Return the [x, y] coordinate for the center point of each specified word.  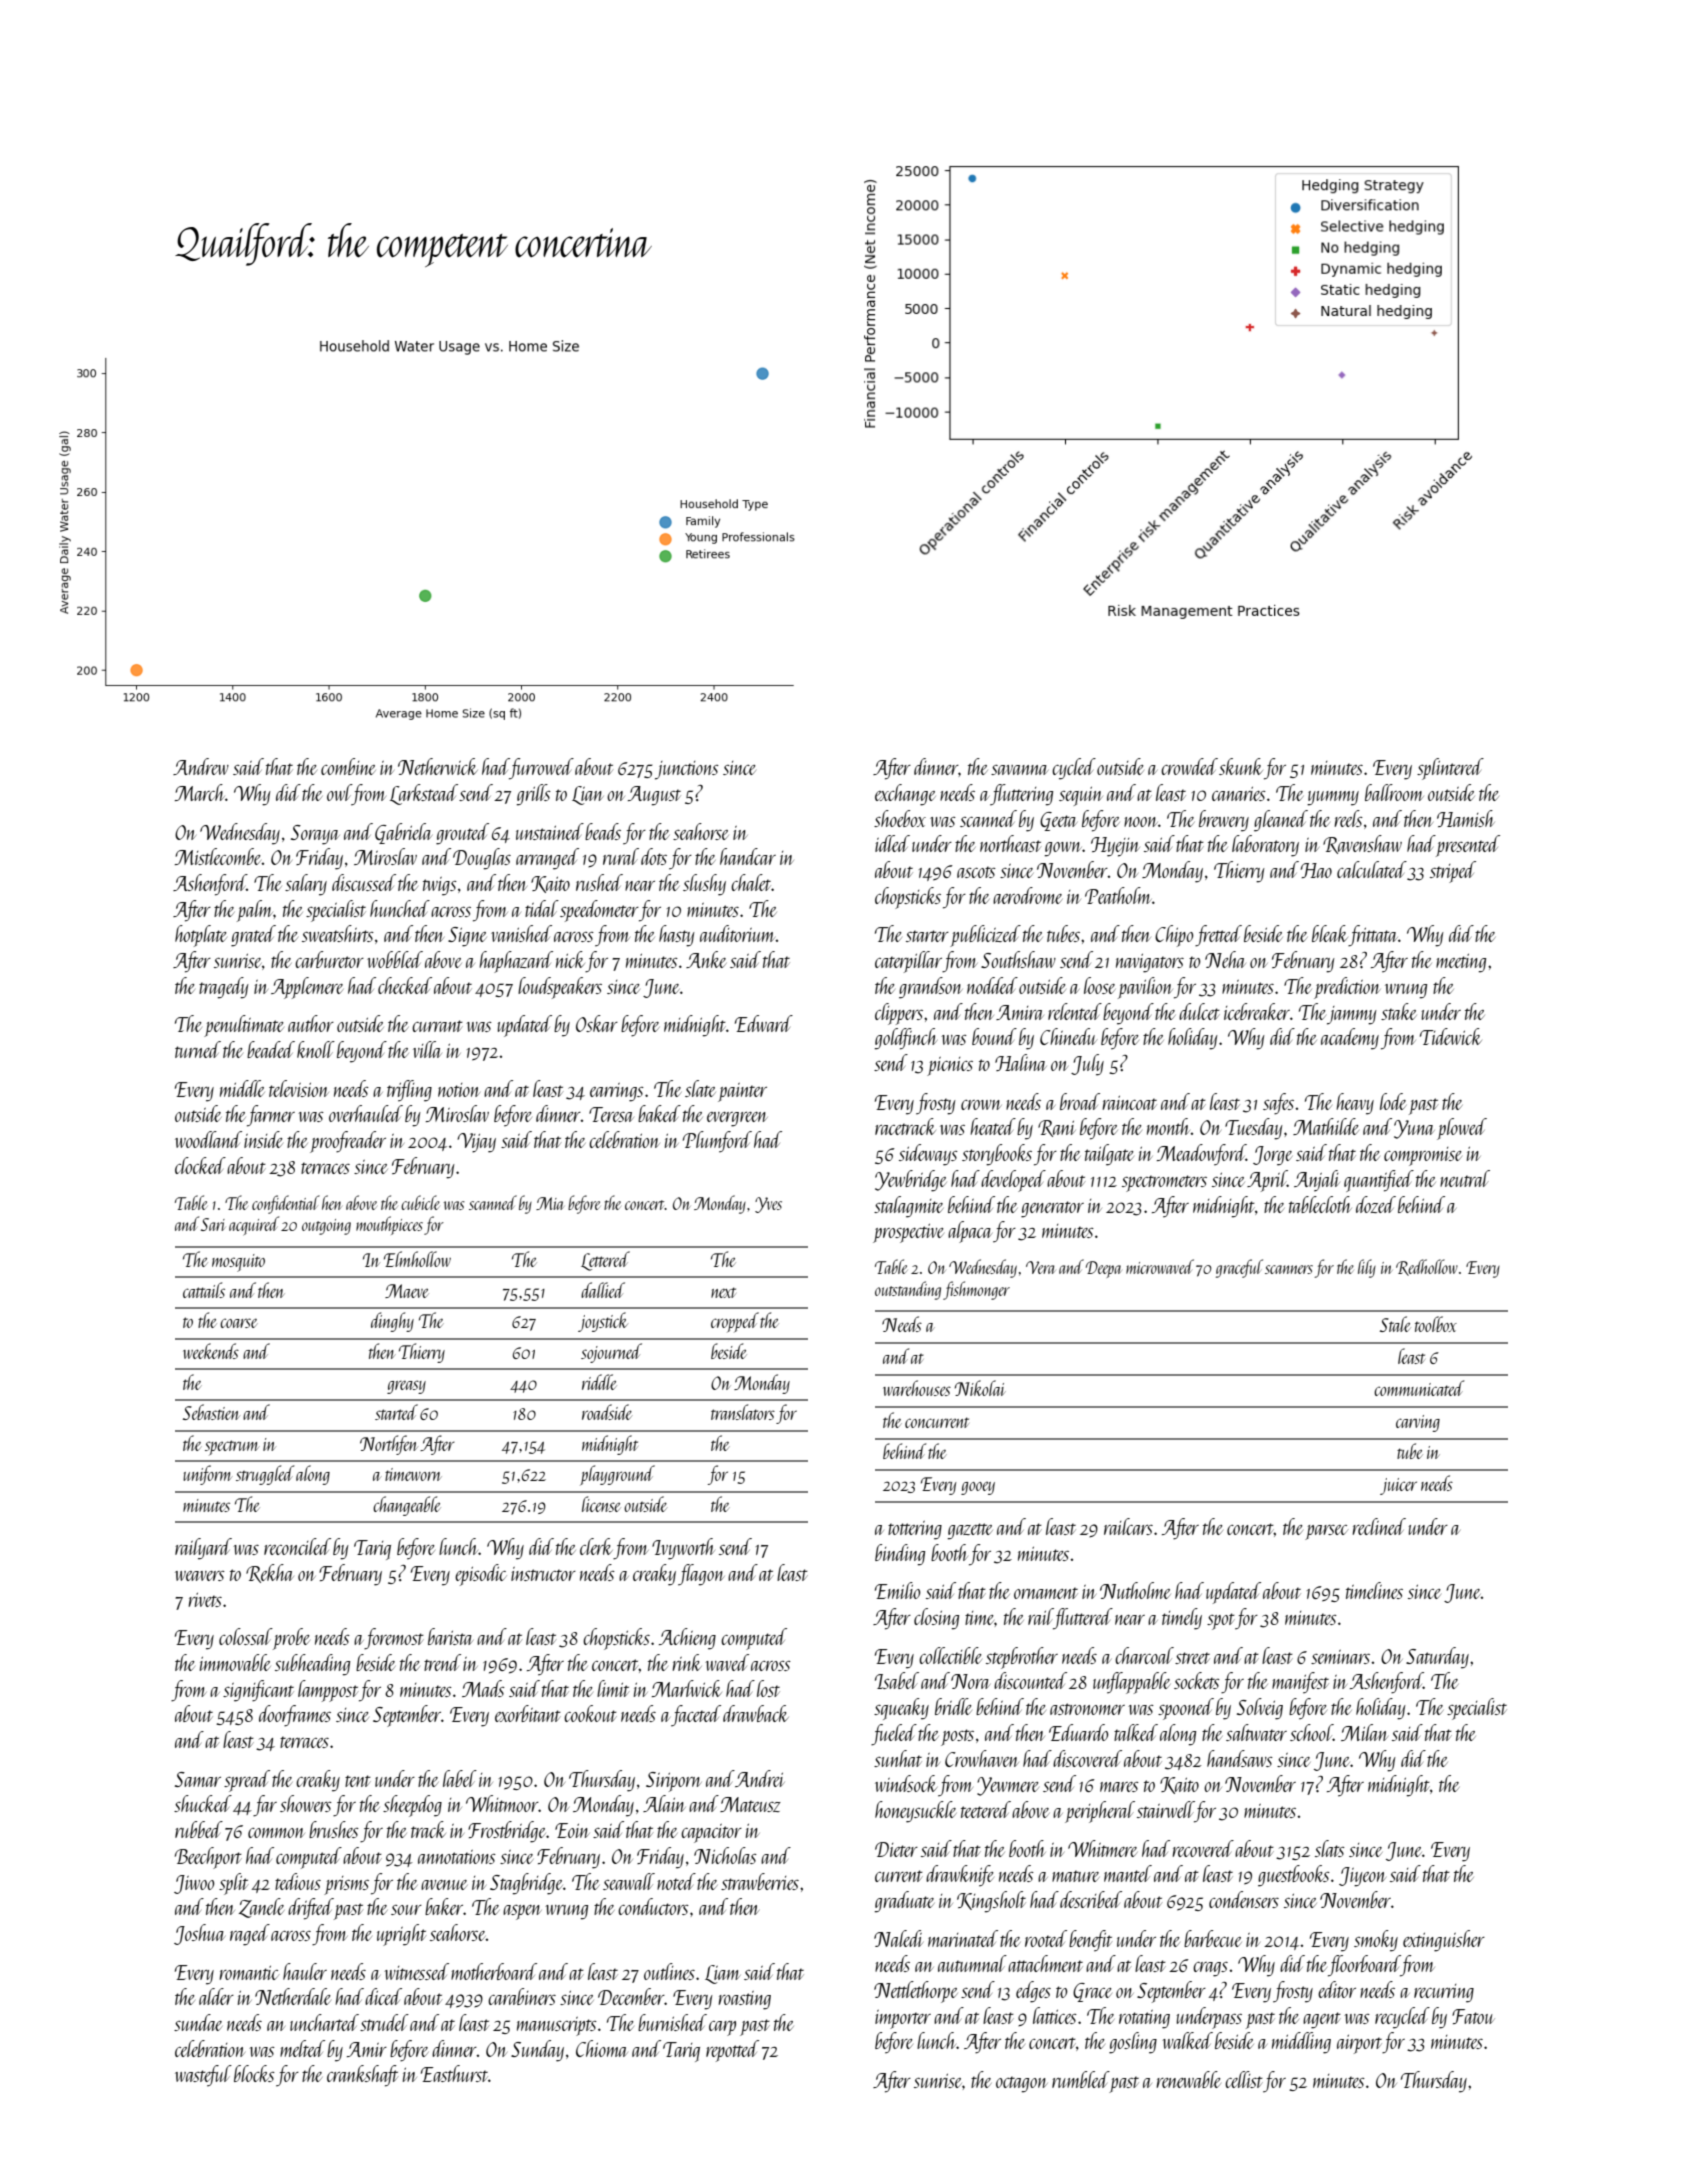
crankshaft [362, 2076]
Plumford [717, 1141]
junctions [687, 770]
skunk [1241, 766]
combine [348, 766]
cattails [204, 1290]
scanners [1289, 1269]
